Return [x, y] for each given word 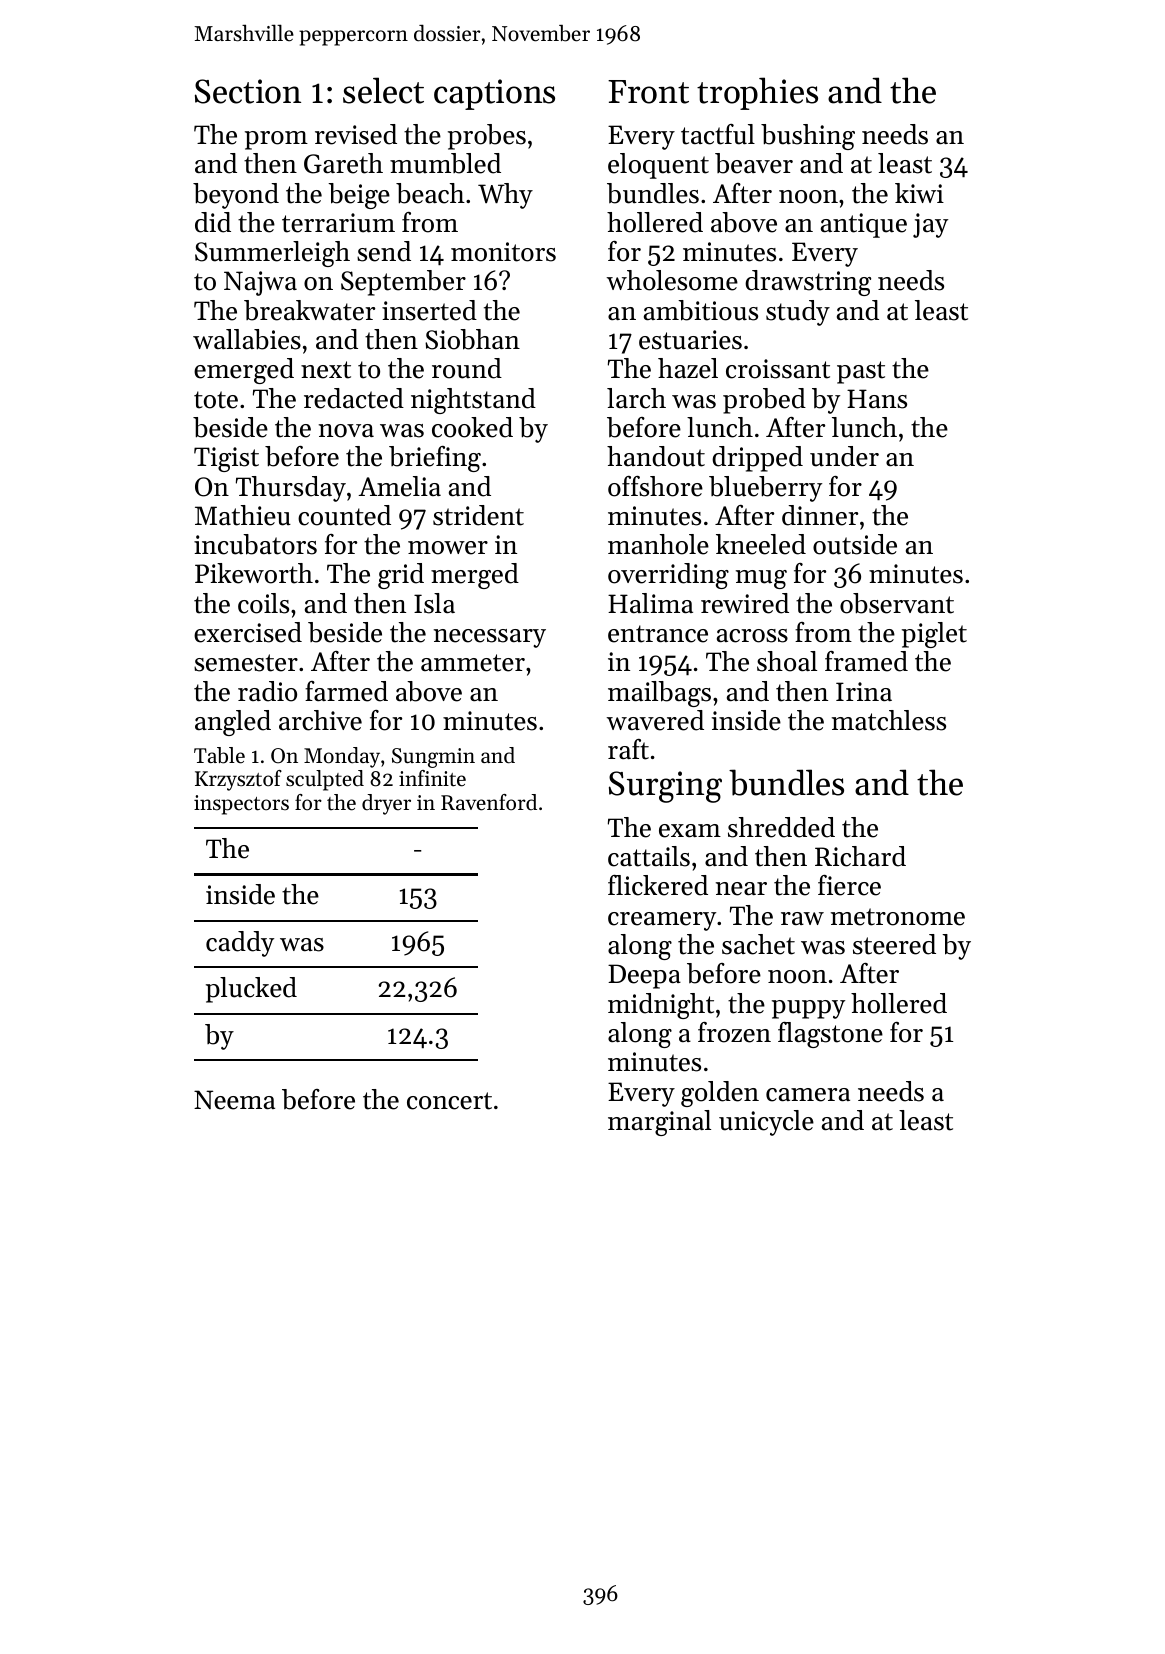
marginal [659, 1123]
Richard [860, 856]
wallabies [247, 339]
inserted [429, 310]
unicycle [766, 1123]
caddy [240, 944]
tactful [718, 134]
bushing [808, 137]
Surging [665, 787]
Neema [234, 1100]
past [861, 372]
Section [248, 91]
